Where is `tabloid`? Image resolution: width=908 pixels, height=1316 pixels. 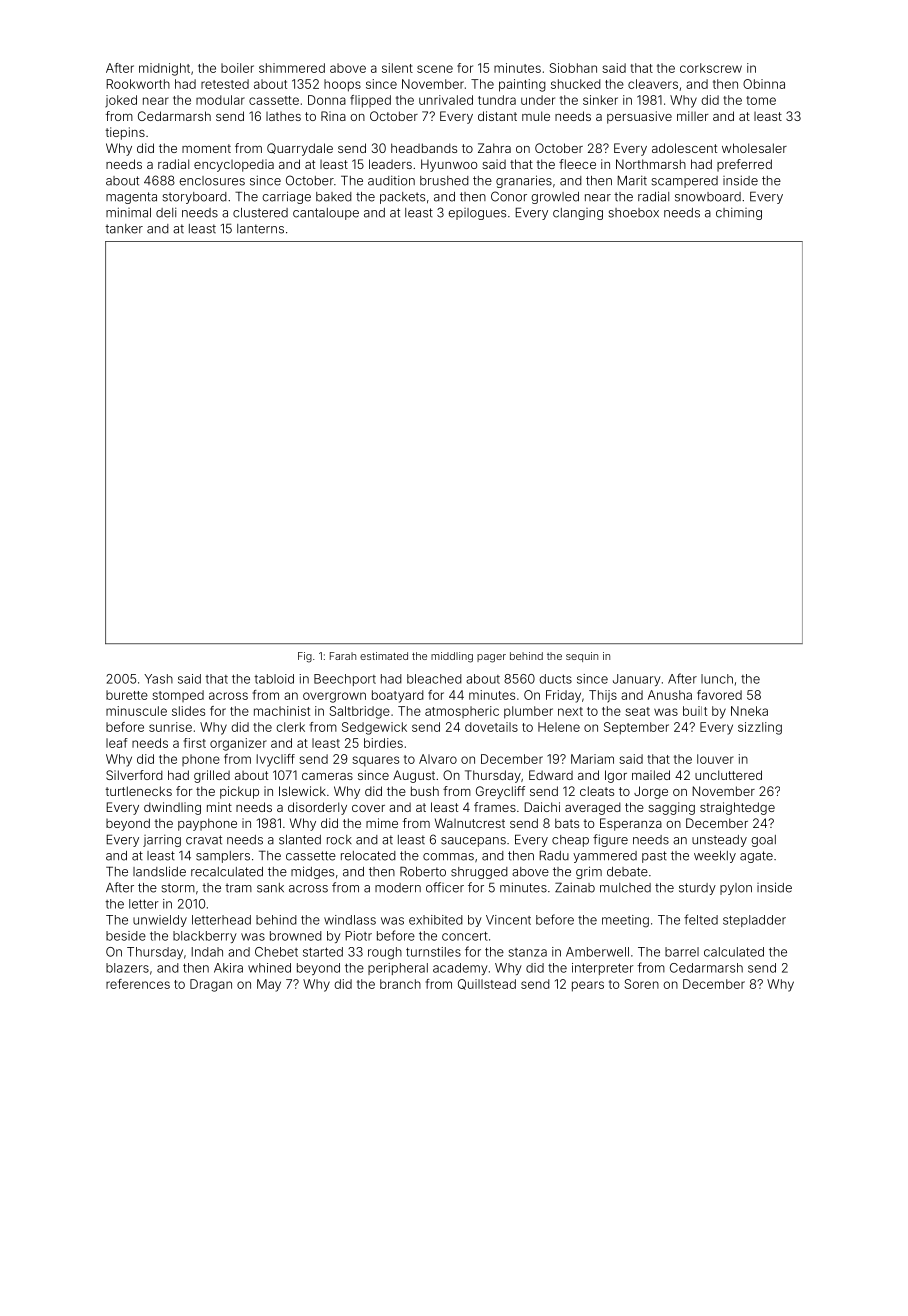 tabloid is located at coordinates (274, 679).
